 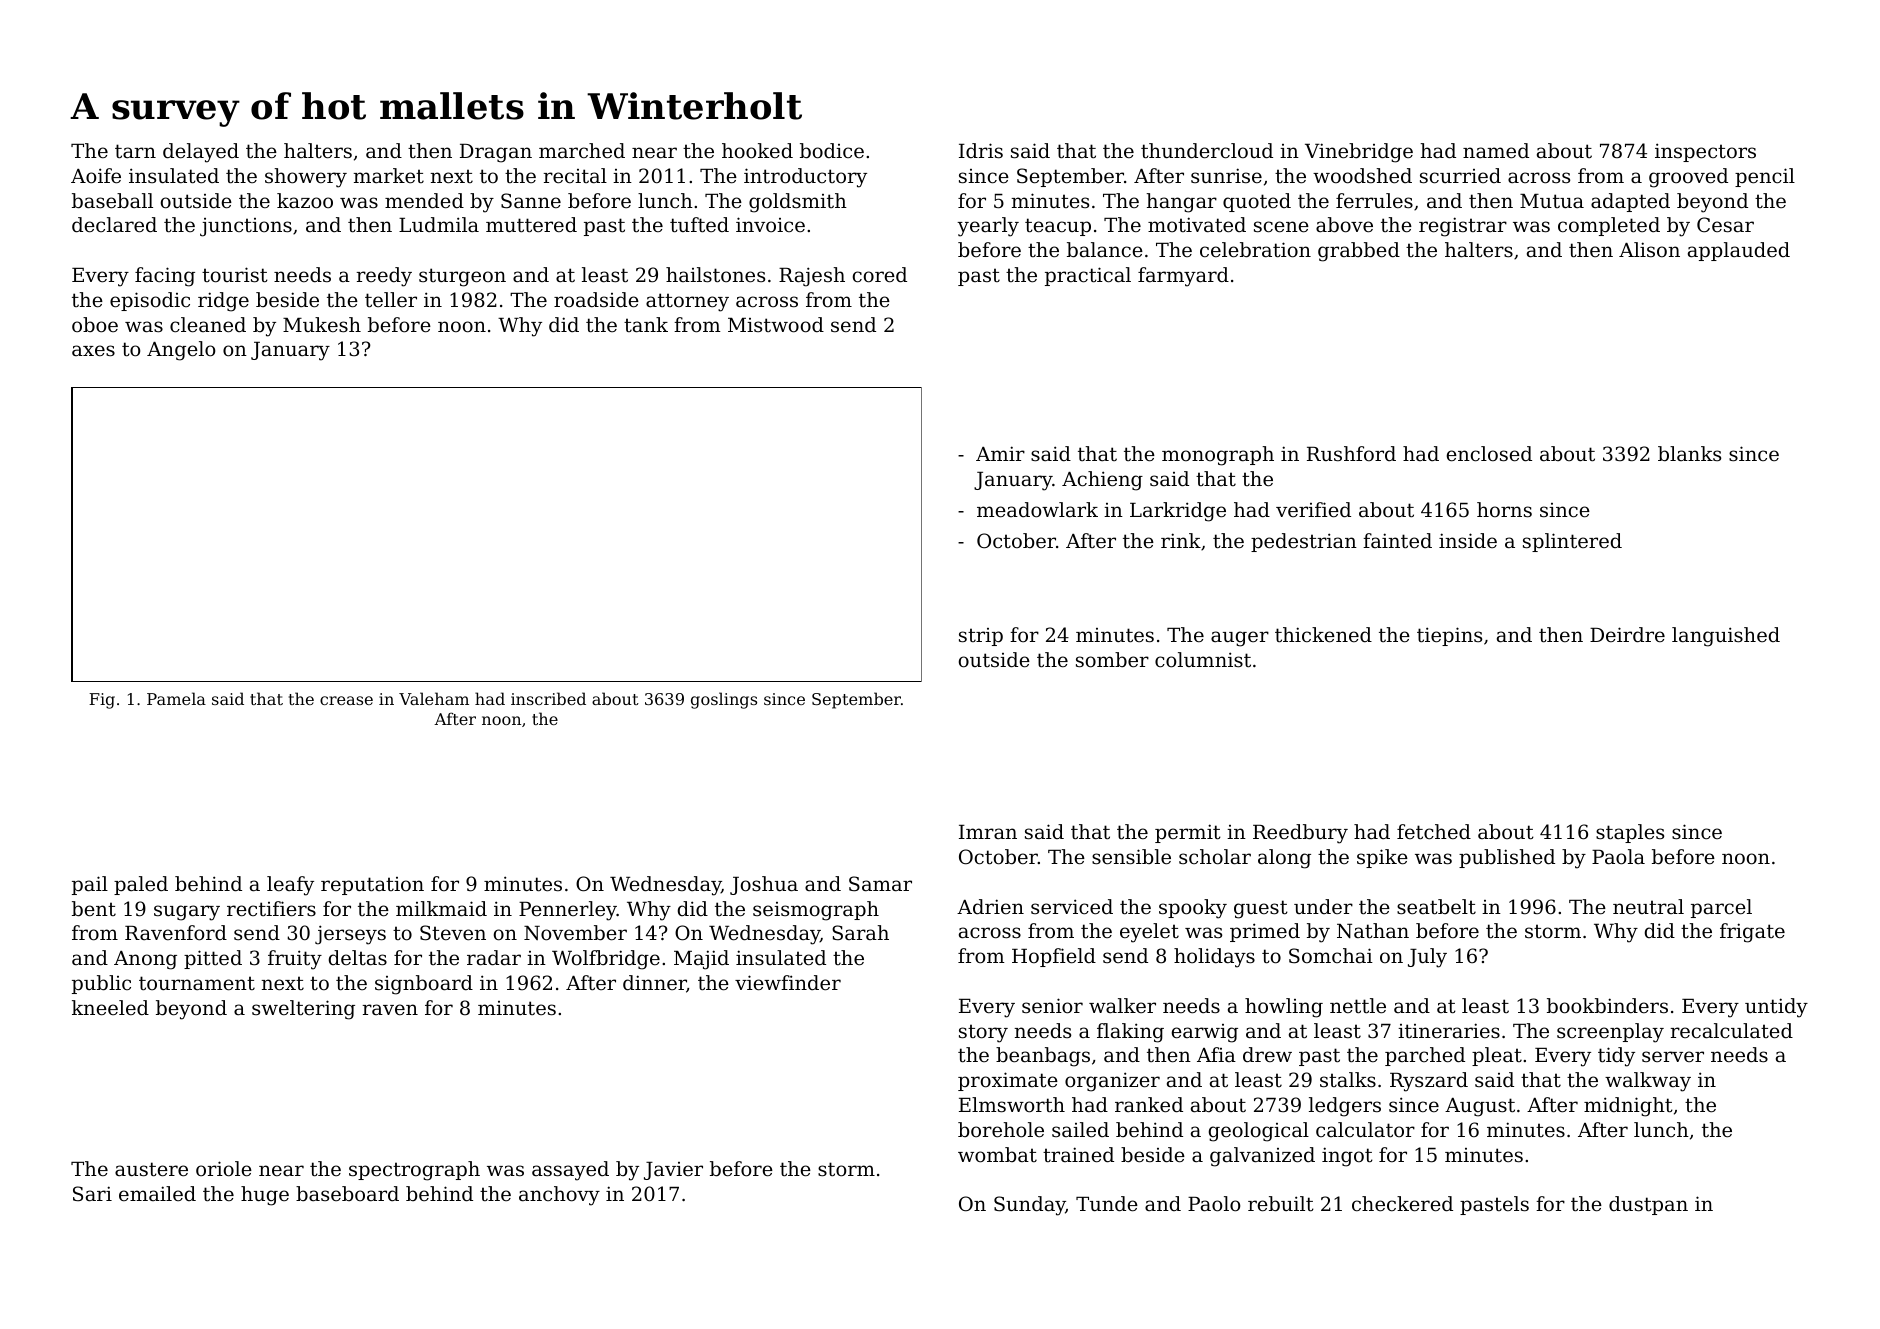 I want to click on staples, so click(x=1630, y=833).
